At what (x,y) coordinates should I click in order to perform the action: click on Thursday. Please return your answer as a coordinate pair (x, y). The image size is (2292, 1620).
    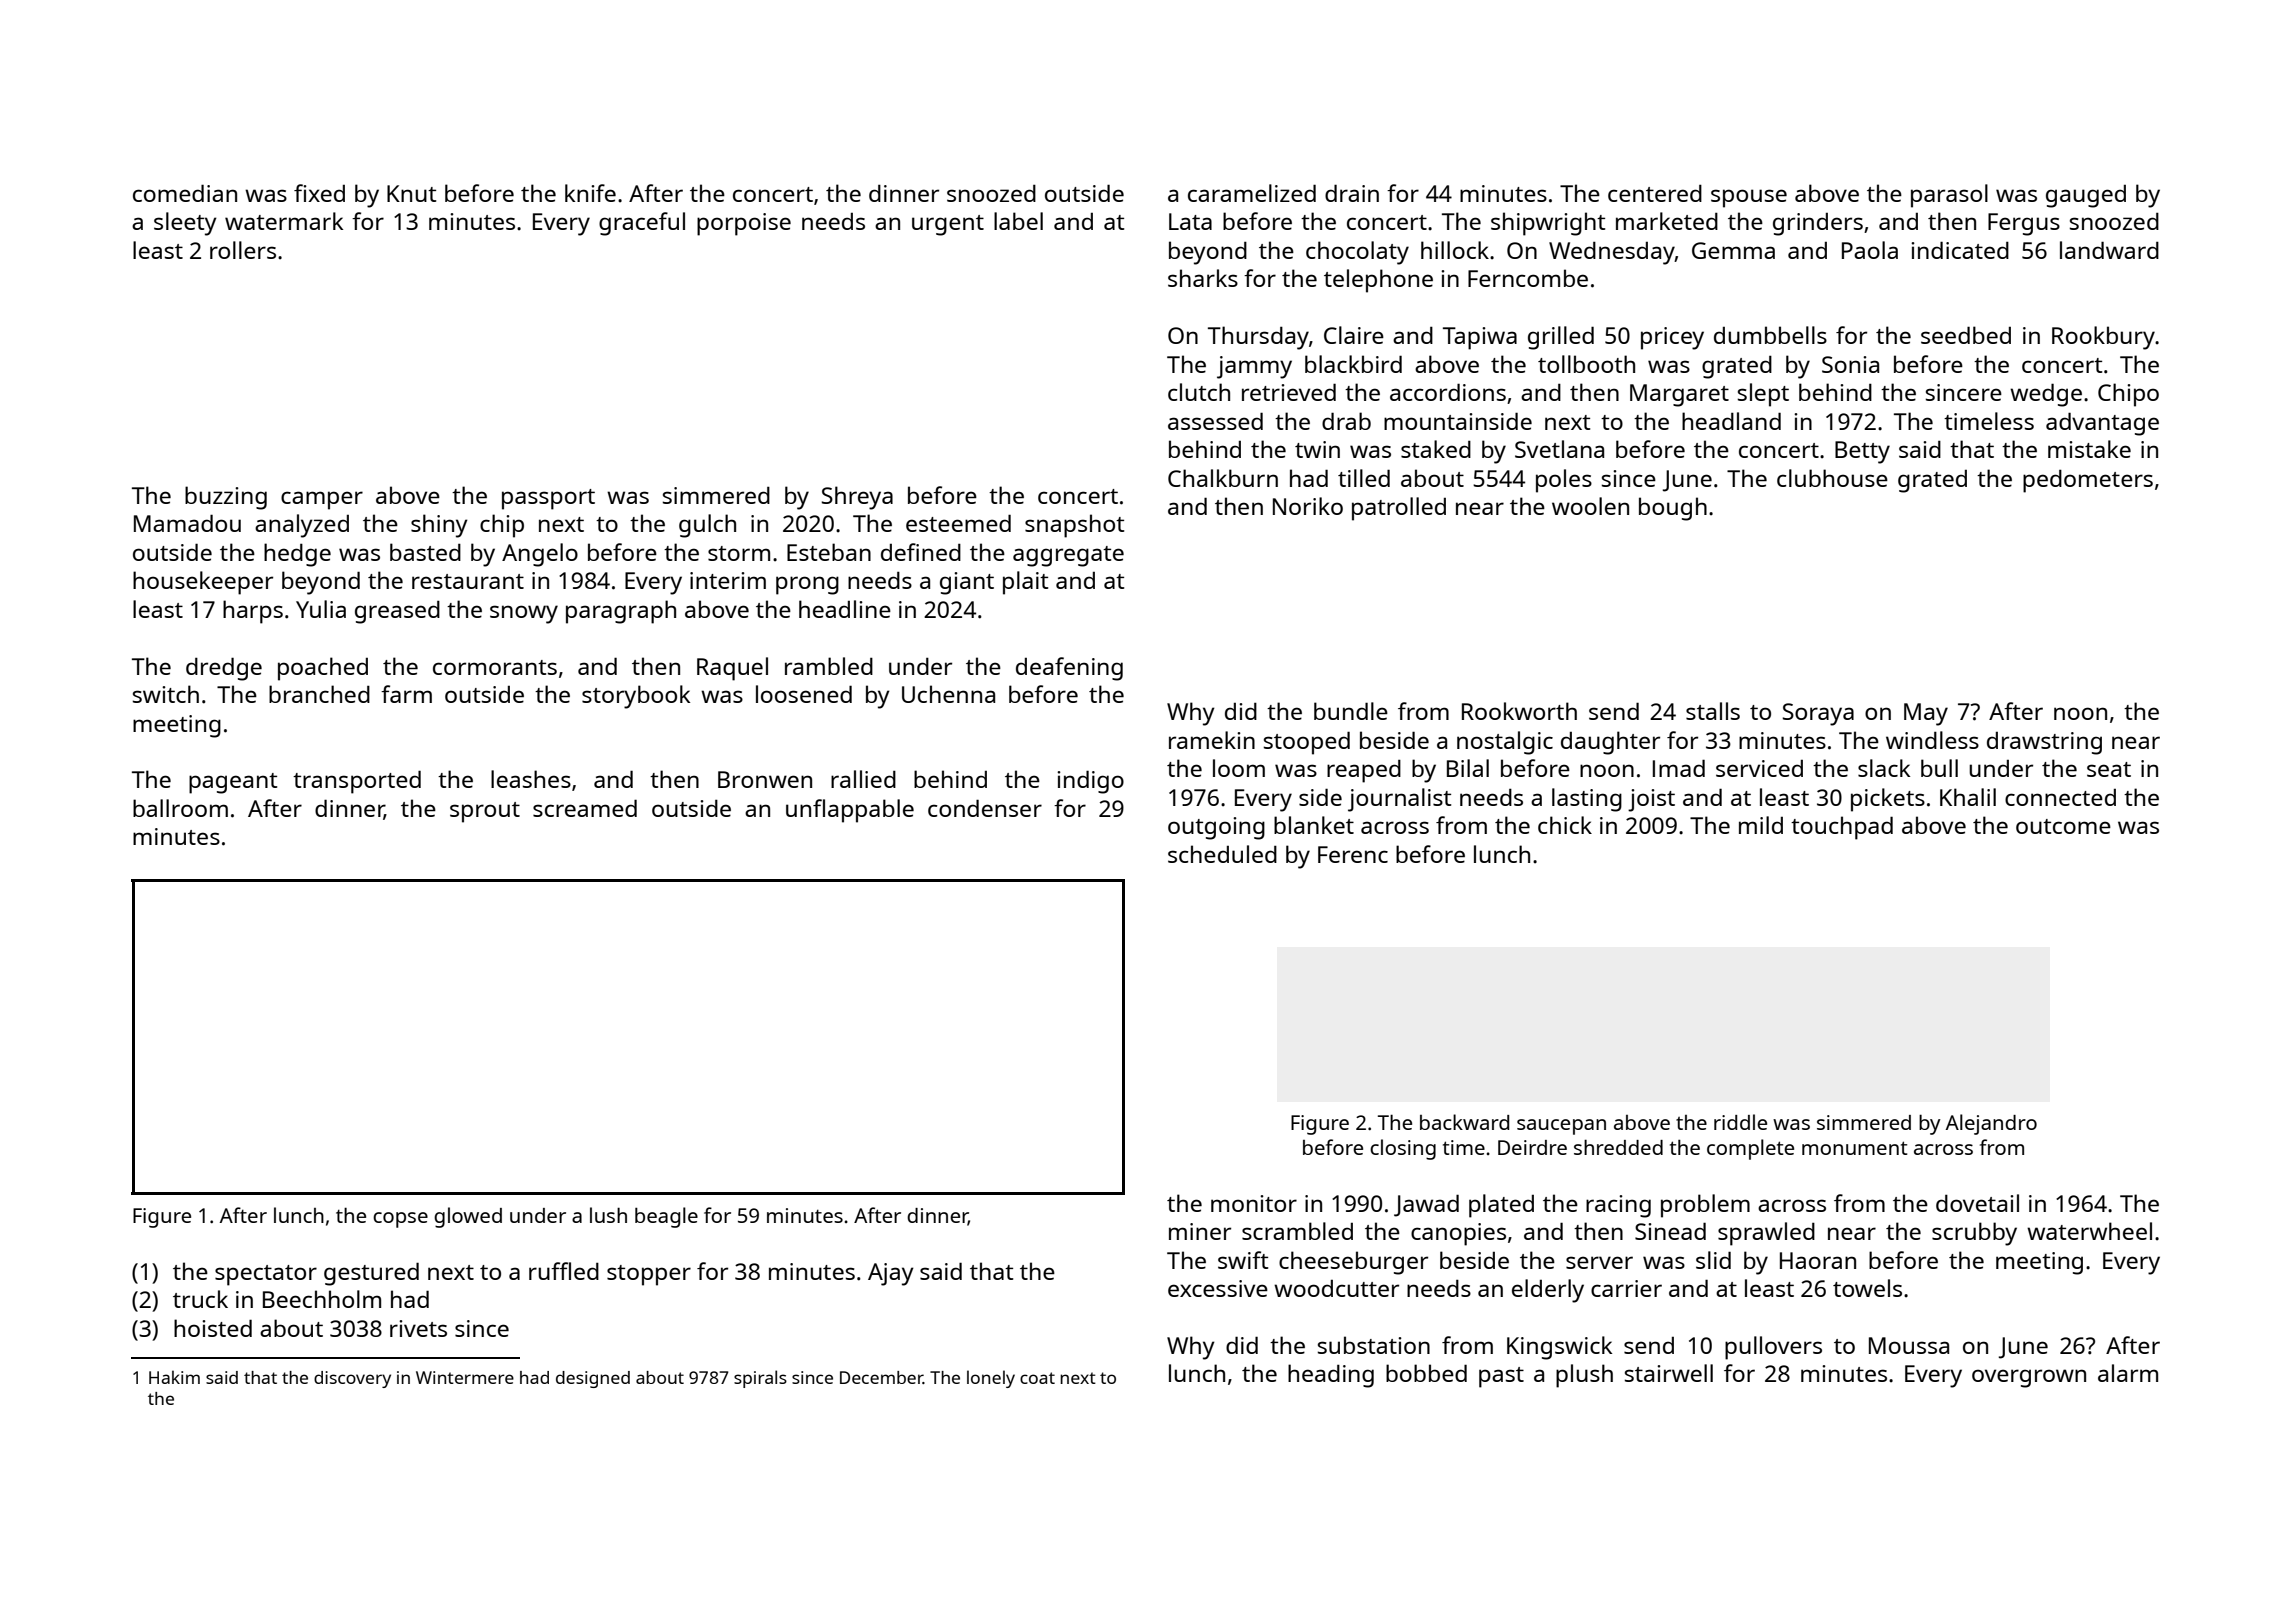
    Looking at the image, I should click on (1258, 338).
